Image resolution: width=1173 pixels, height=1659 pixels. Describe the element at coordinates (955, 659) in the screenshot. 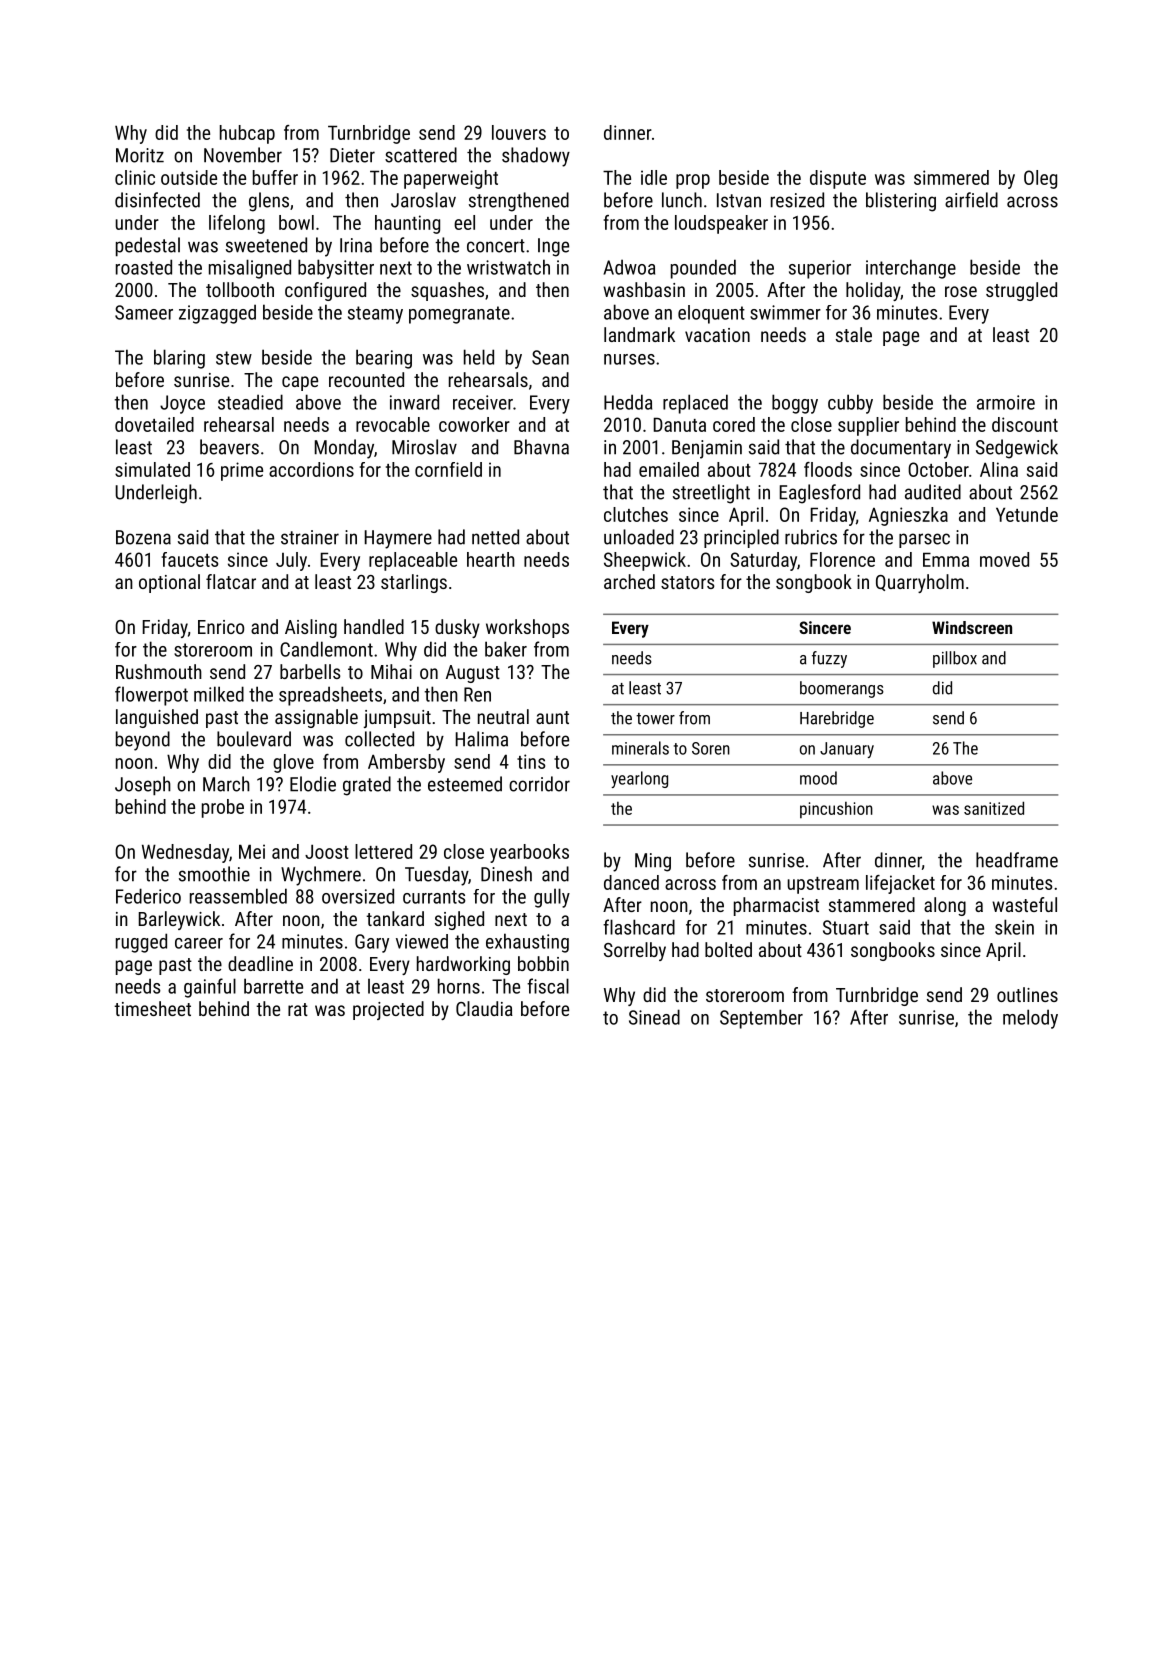

I see `pillbox` at that location.
